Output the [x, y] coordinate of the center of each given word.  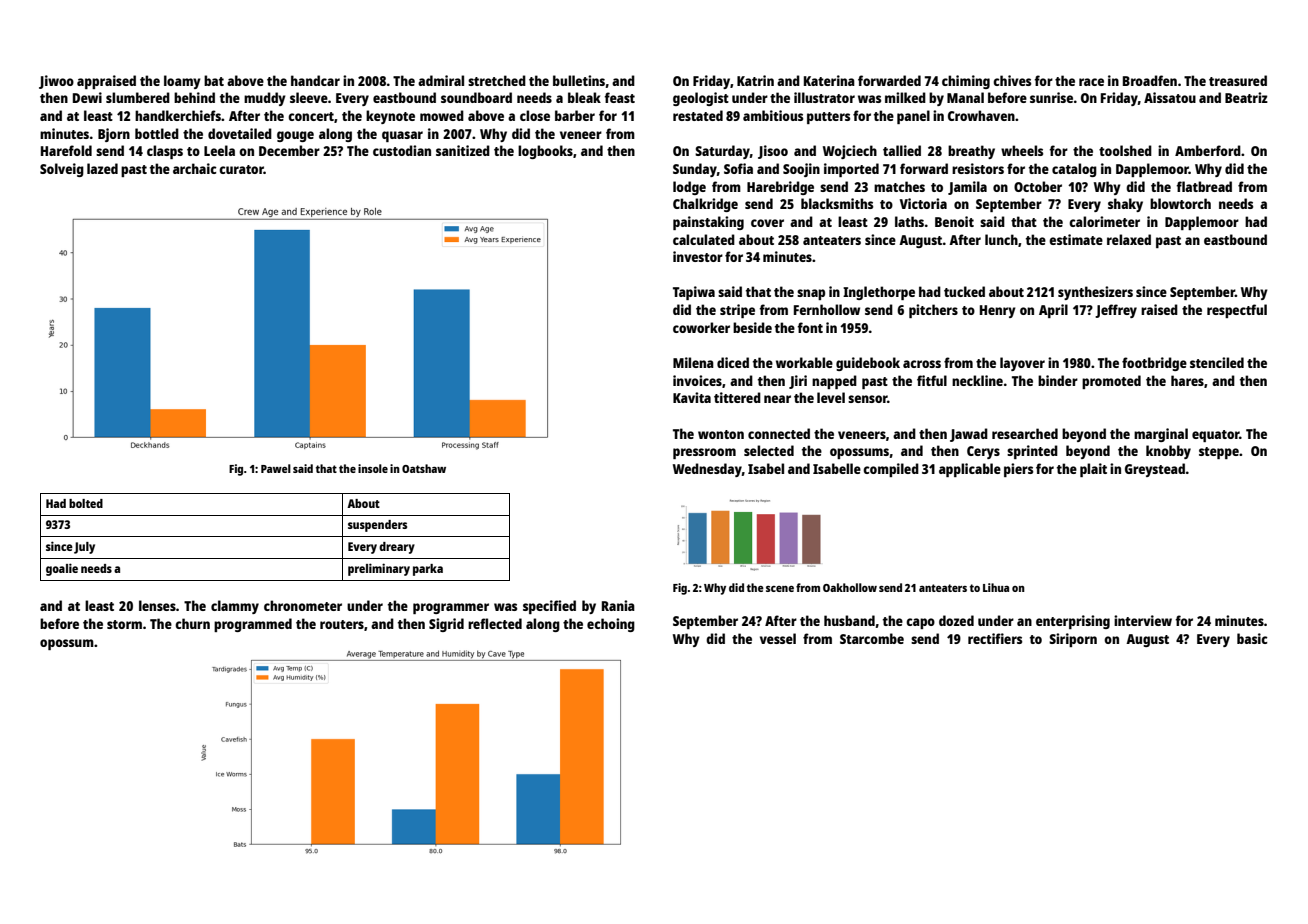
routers [342, 624]
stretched [497, 80]
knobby [1168, 452]
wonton [721, 434]
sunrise [1051, 97]
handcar [315, 80]
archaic [195, 168]
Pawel [276, 468]
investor [698, 256]
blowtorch [1180, 203]
